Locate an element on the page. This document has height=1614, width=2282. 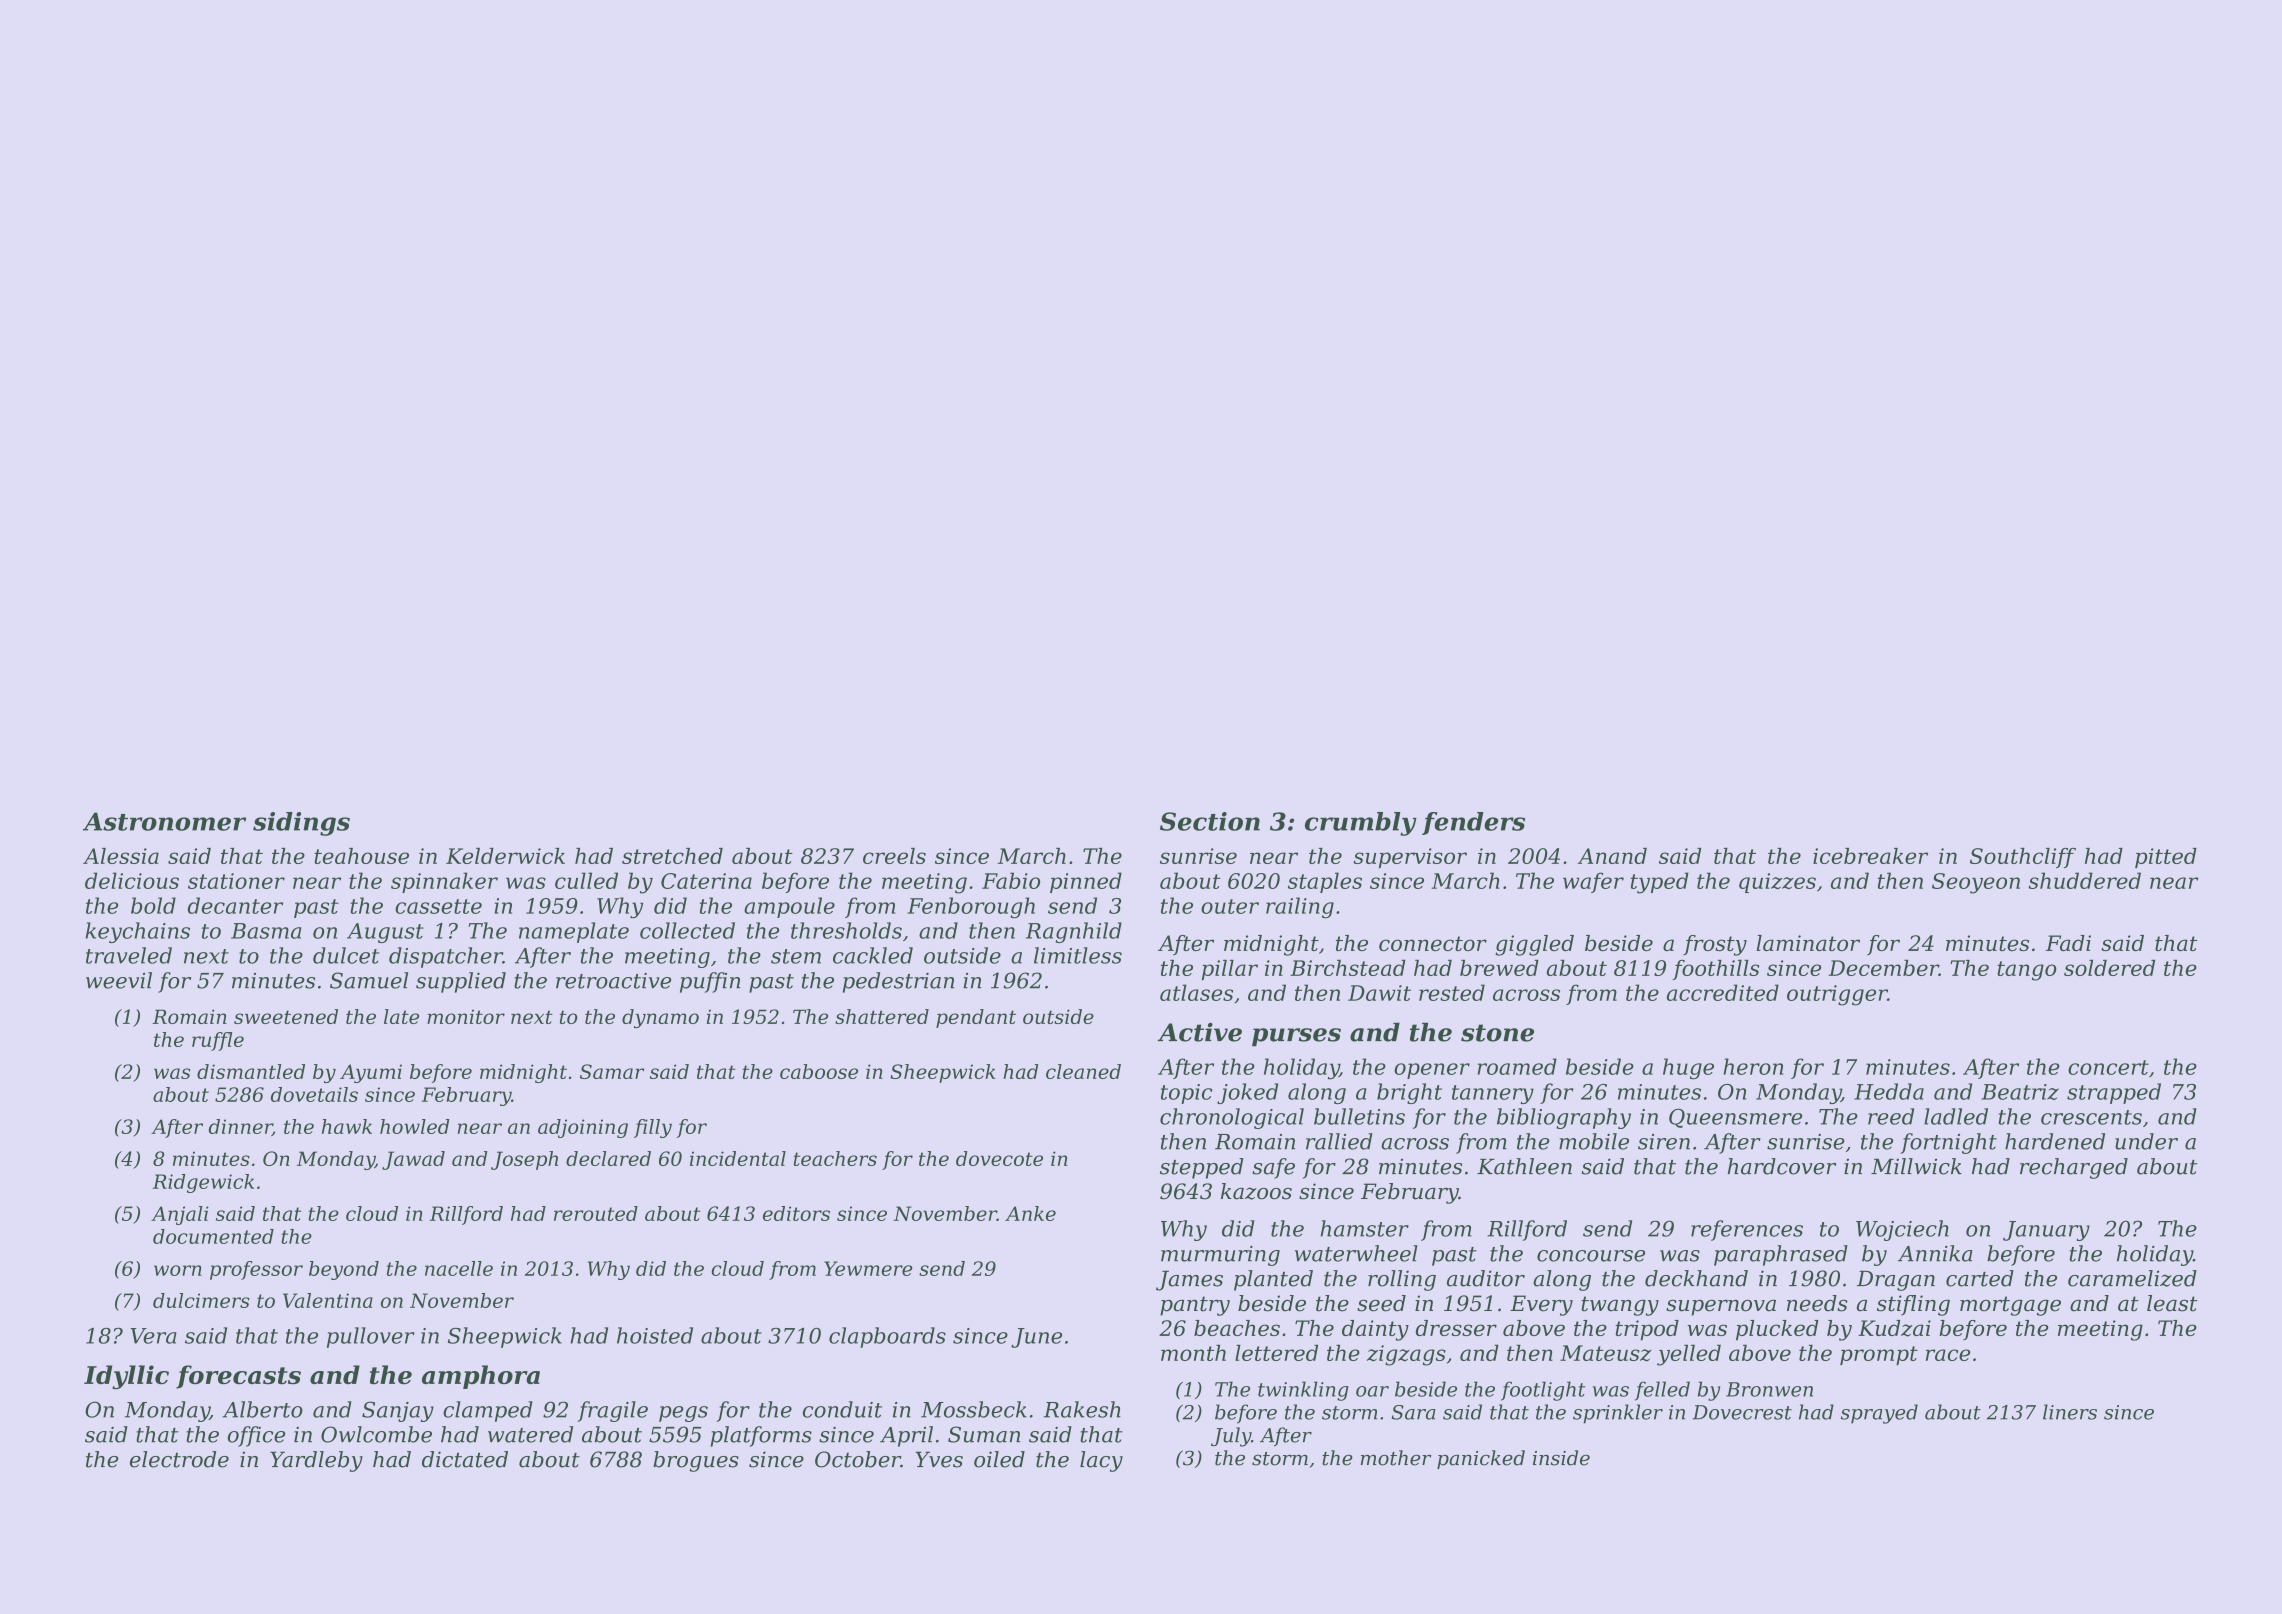
ruffle is located at coordinates (218, 1041).
